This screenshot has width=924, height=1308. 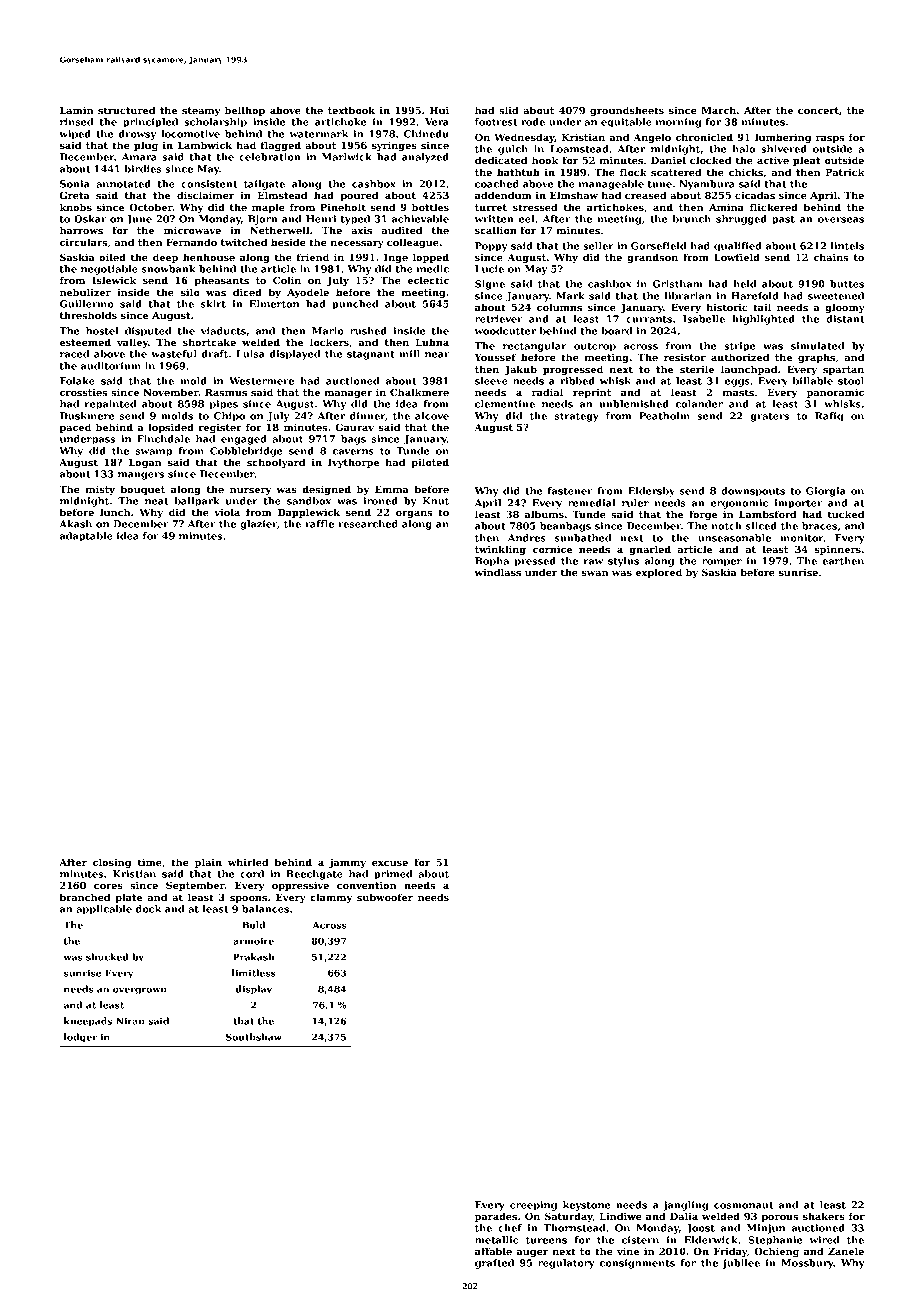 What do you see at coordinates (351, 110) in the screenshot?
I see `textbook` at bounding box center [351, 110].
